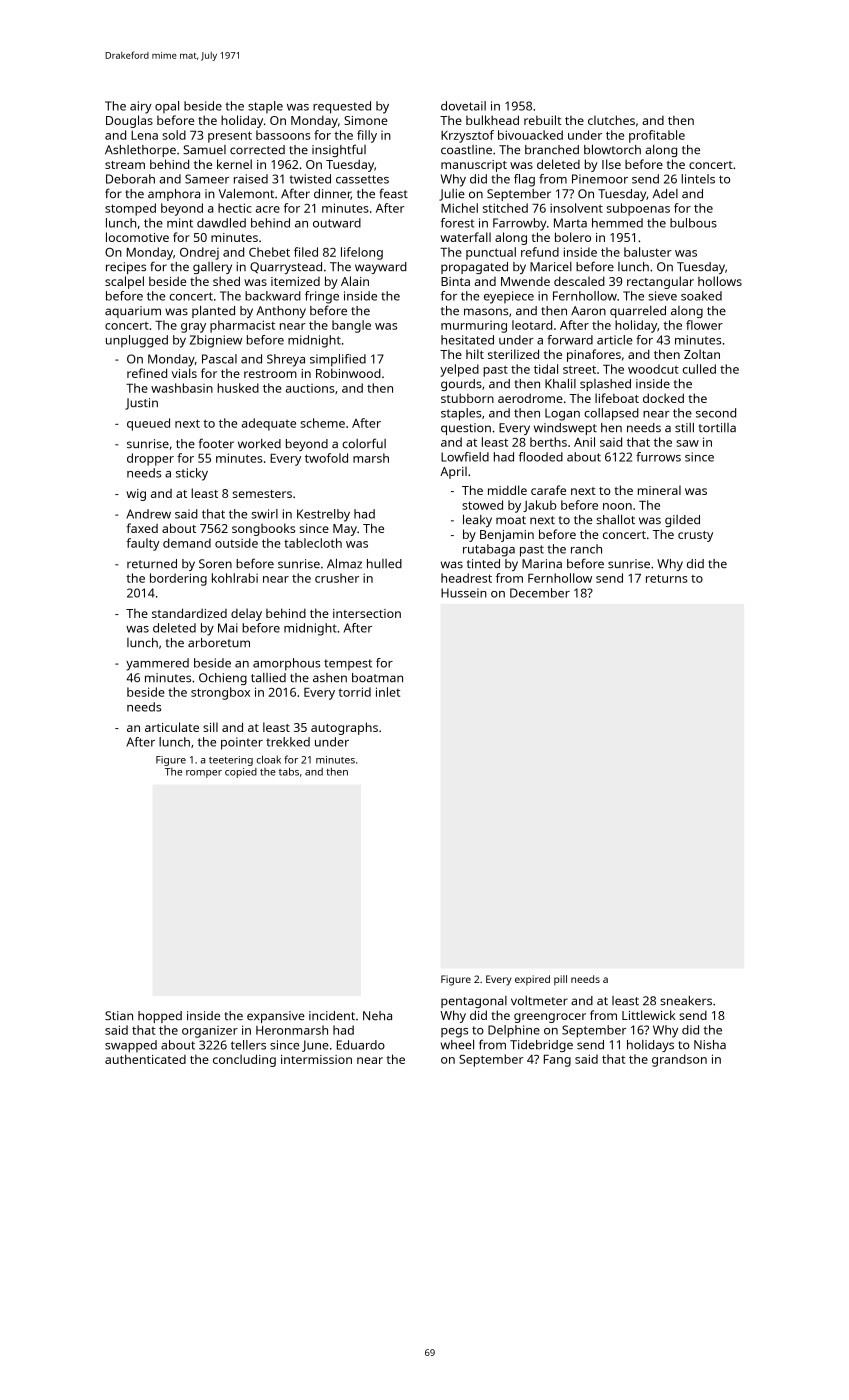 This image has width=849, height=1400. Describe the element at coordinates (557, 1061) in the image. I see `Fang` at that location.
